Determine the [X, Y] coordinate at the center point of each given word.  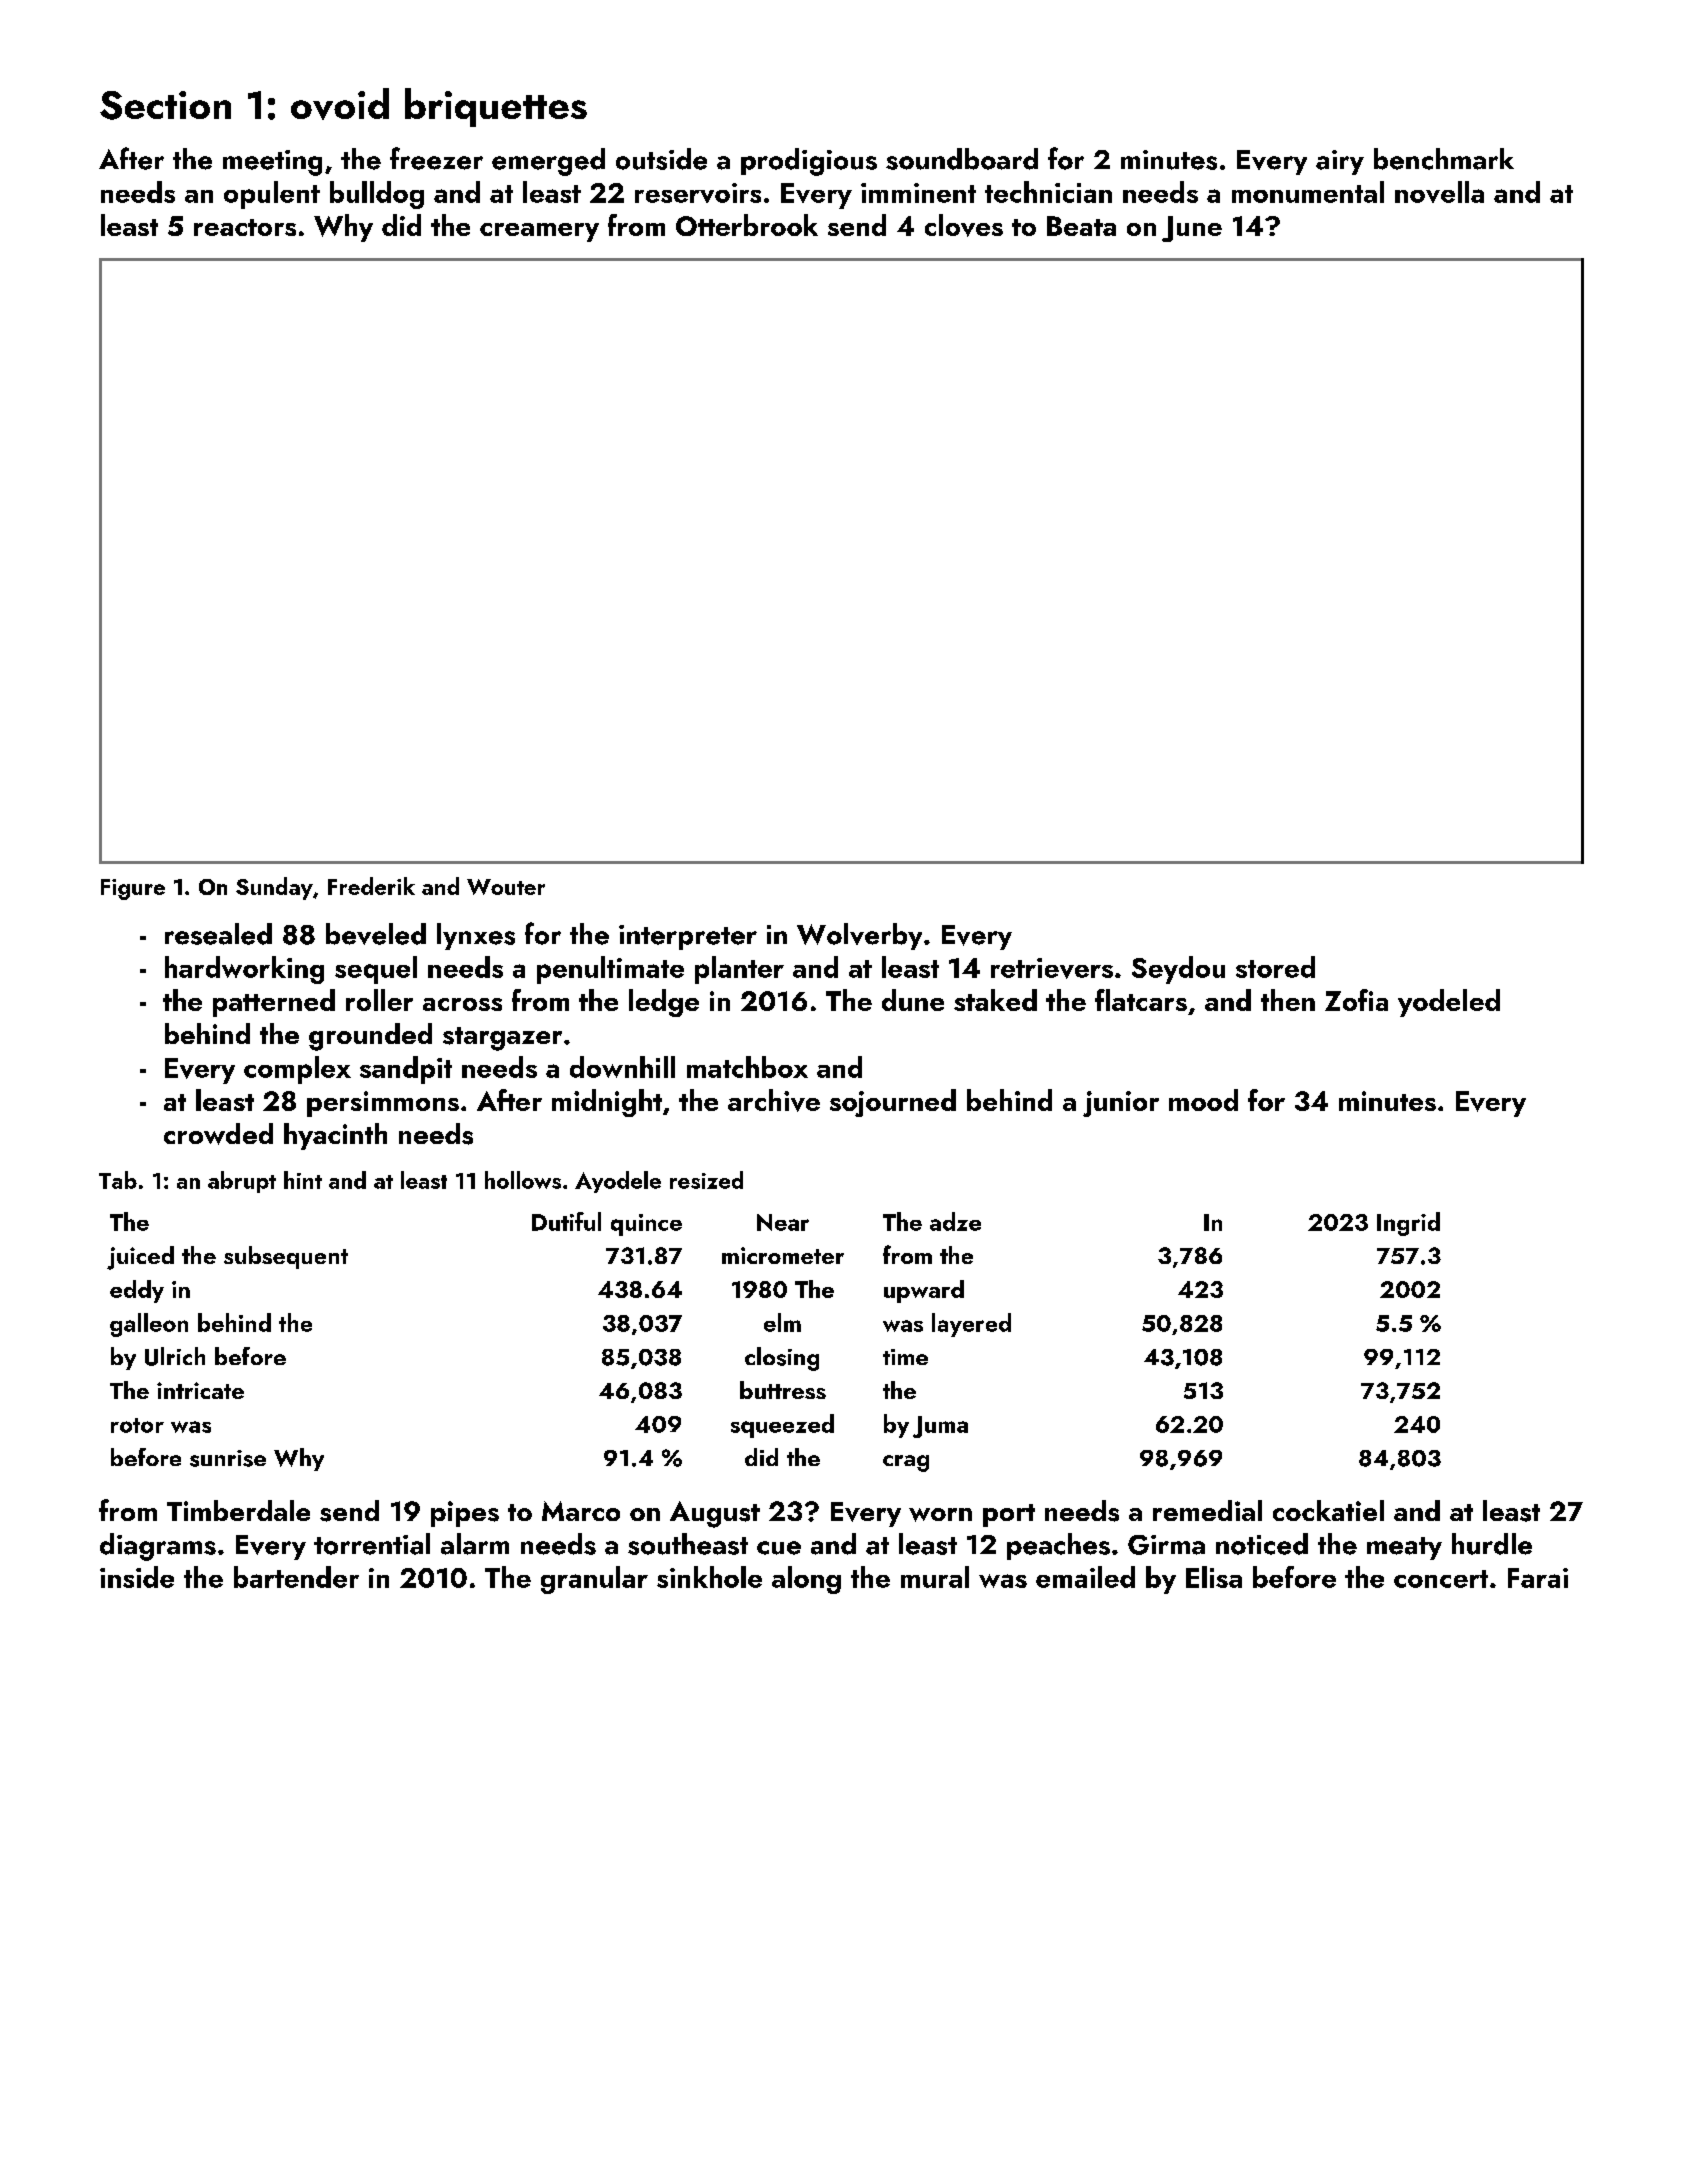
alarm [475, 1544]
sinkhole [709, 1577]
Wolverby [859, 936]
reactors [245, 227]
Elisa [1214, 1577]
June [1192, 229]
